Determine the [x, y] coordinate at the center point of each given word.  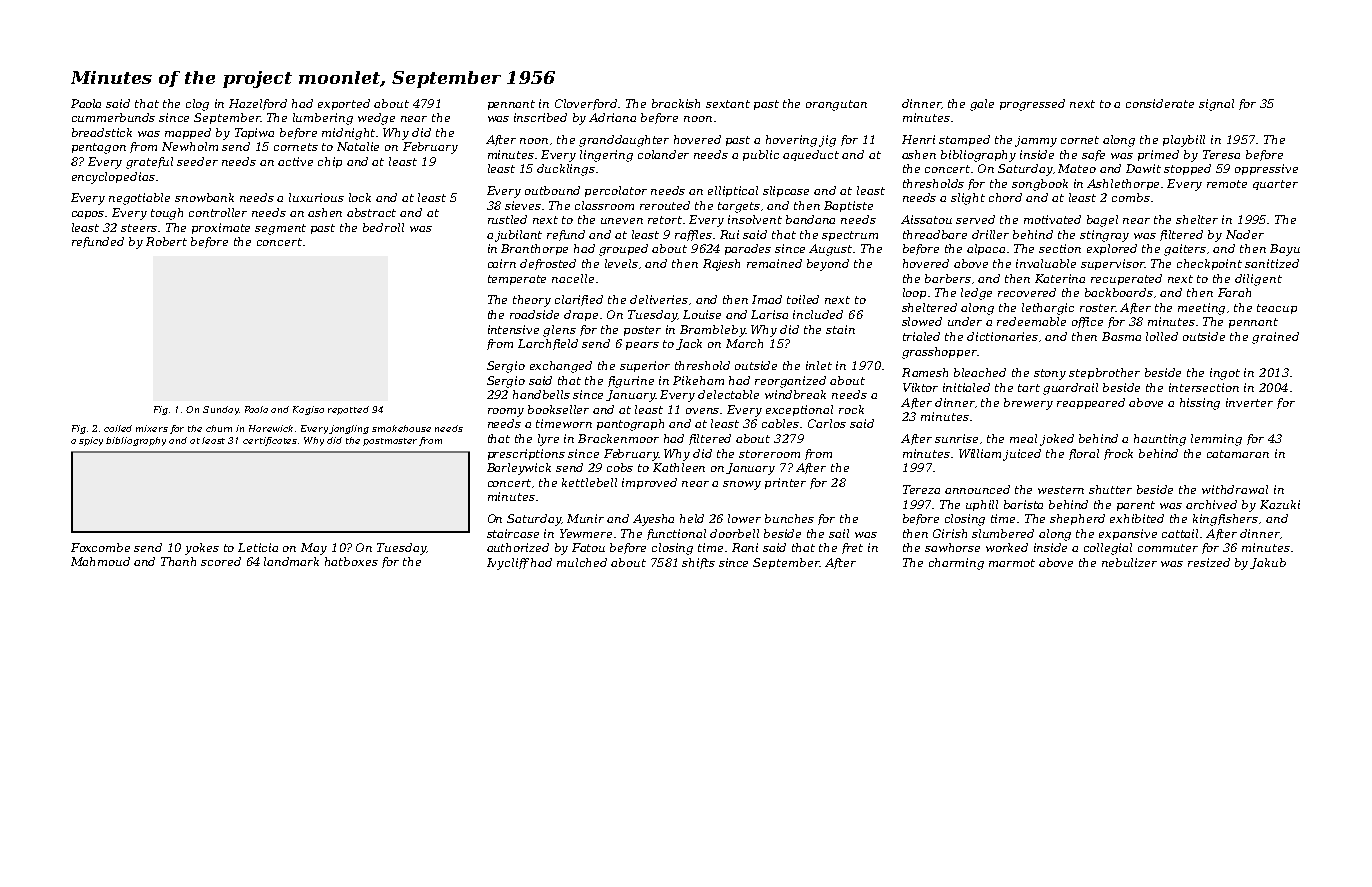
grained [1275, 338]
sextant [728, 104]
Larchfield [548, 344]
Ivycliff [508, 564]
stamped [964, 140]
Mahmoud [100, 561]
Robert [166, 241]
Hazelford [258, 104]
